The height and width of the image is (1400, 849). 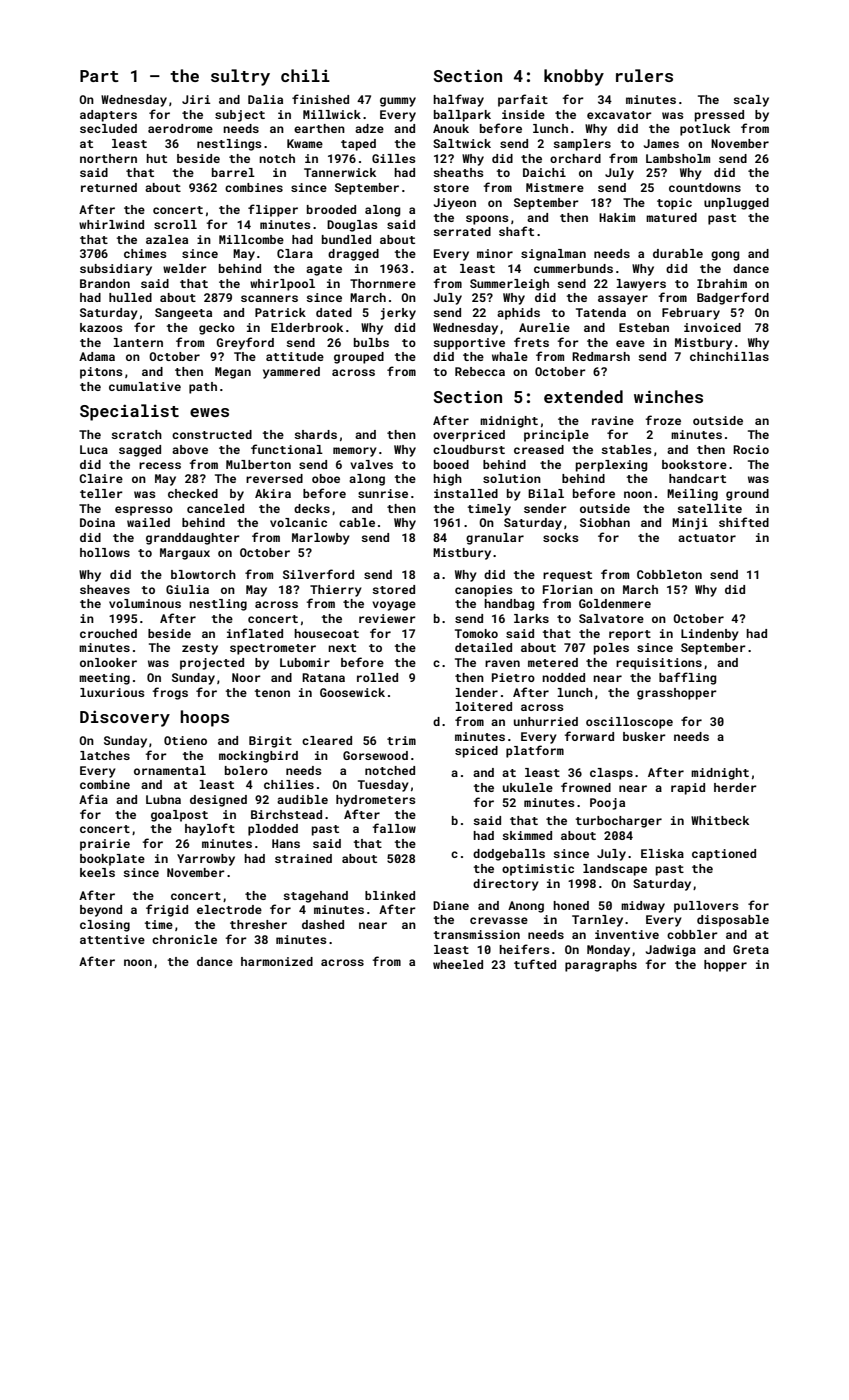 What do you see at coordinates (724, 855) in the image?
I see `captioned` at bounding box center [724, 855].
